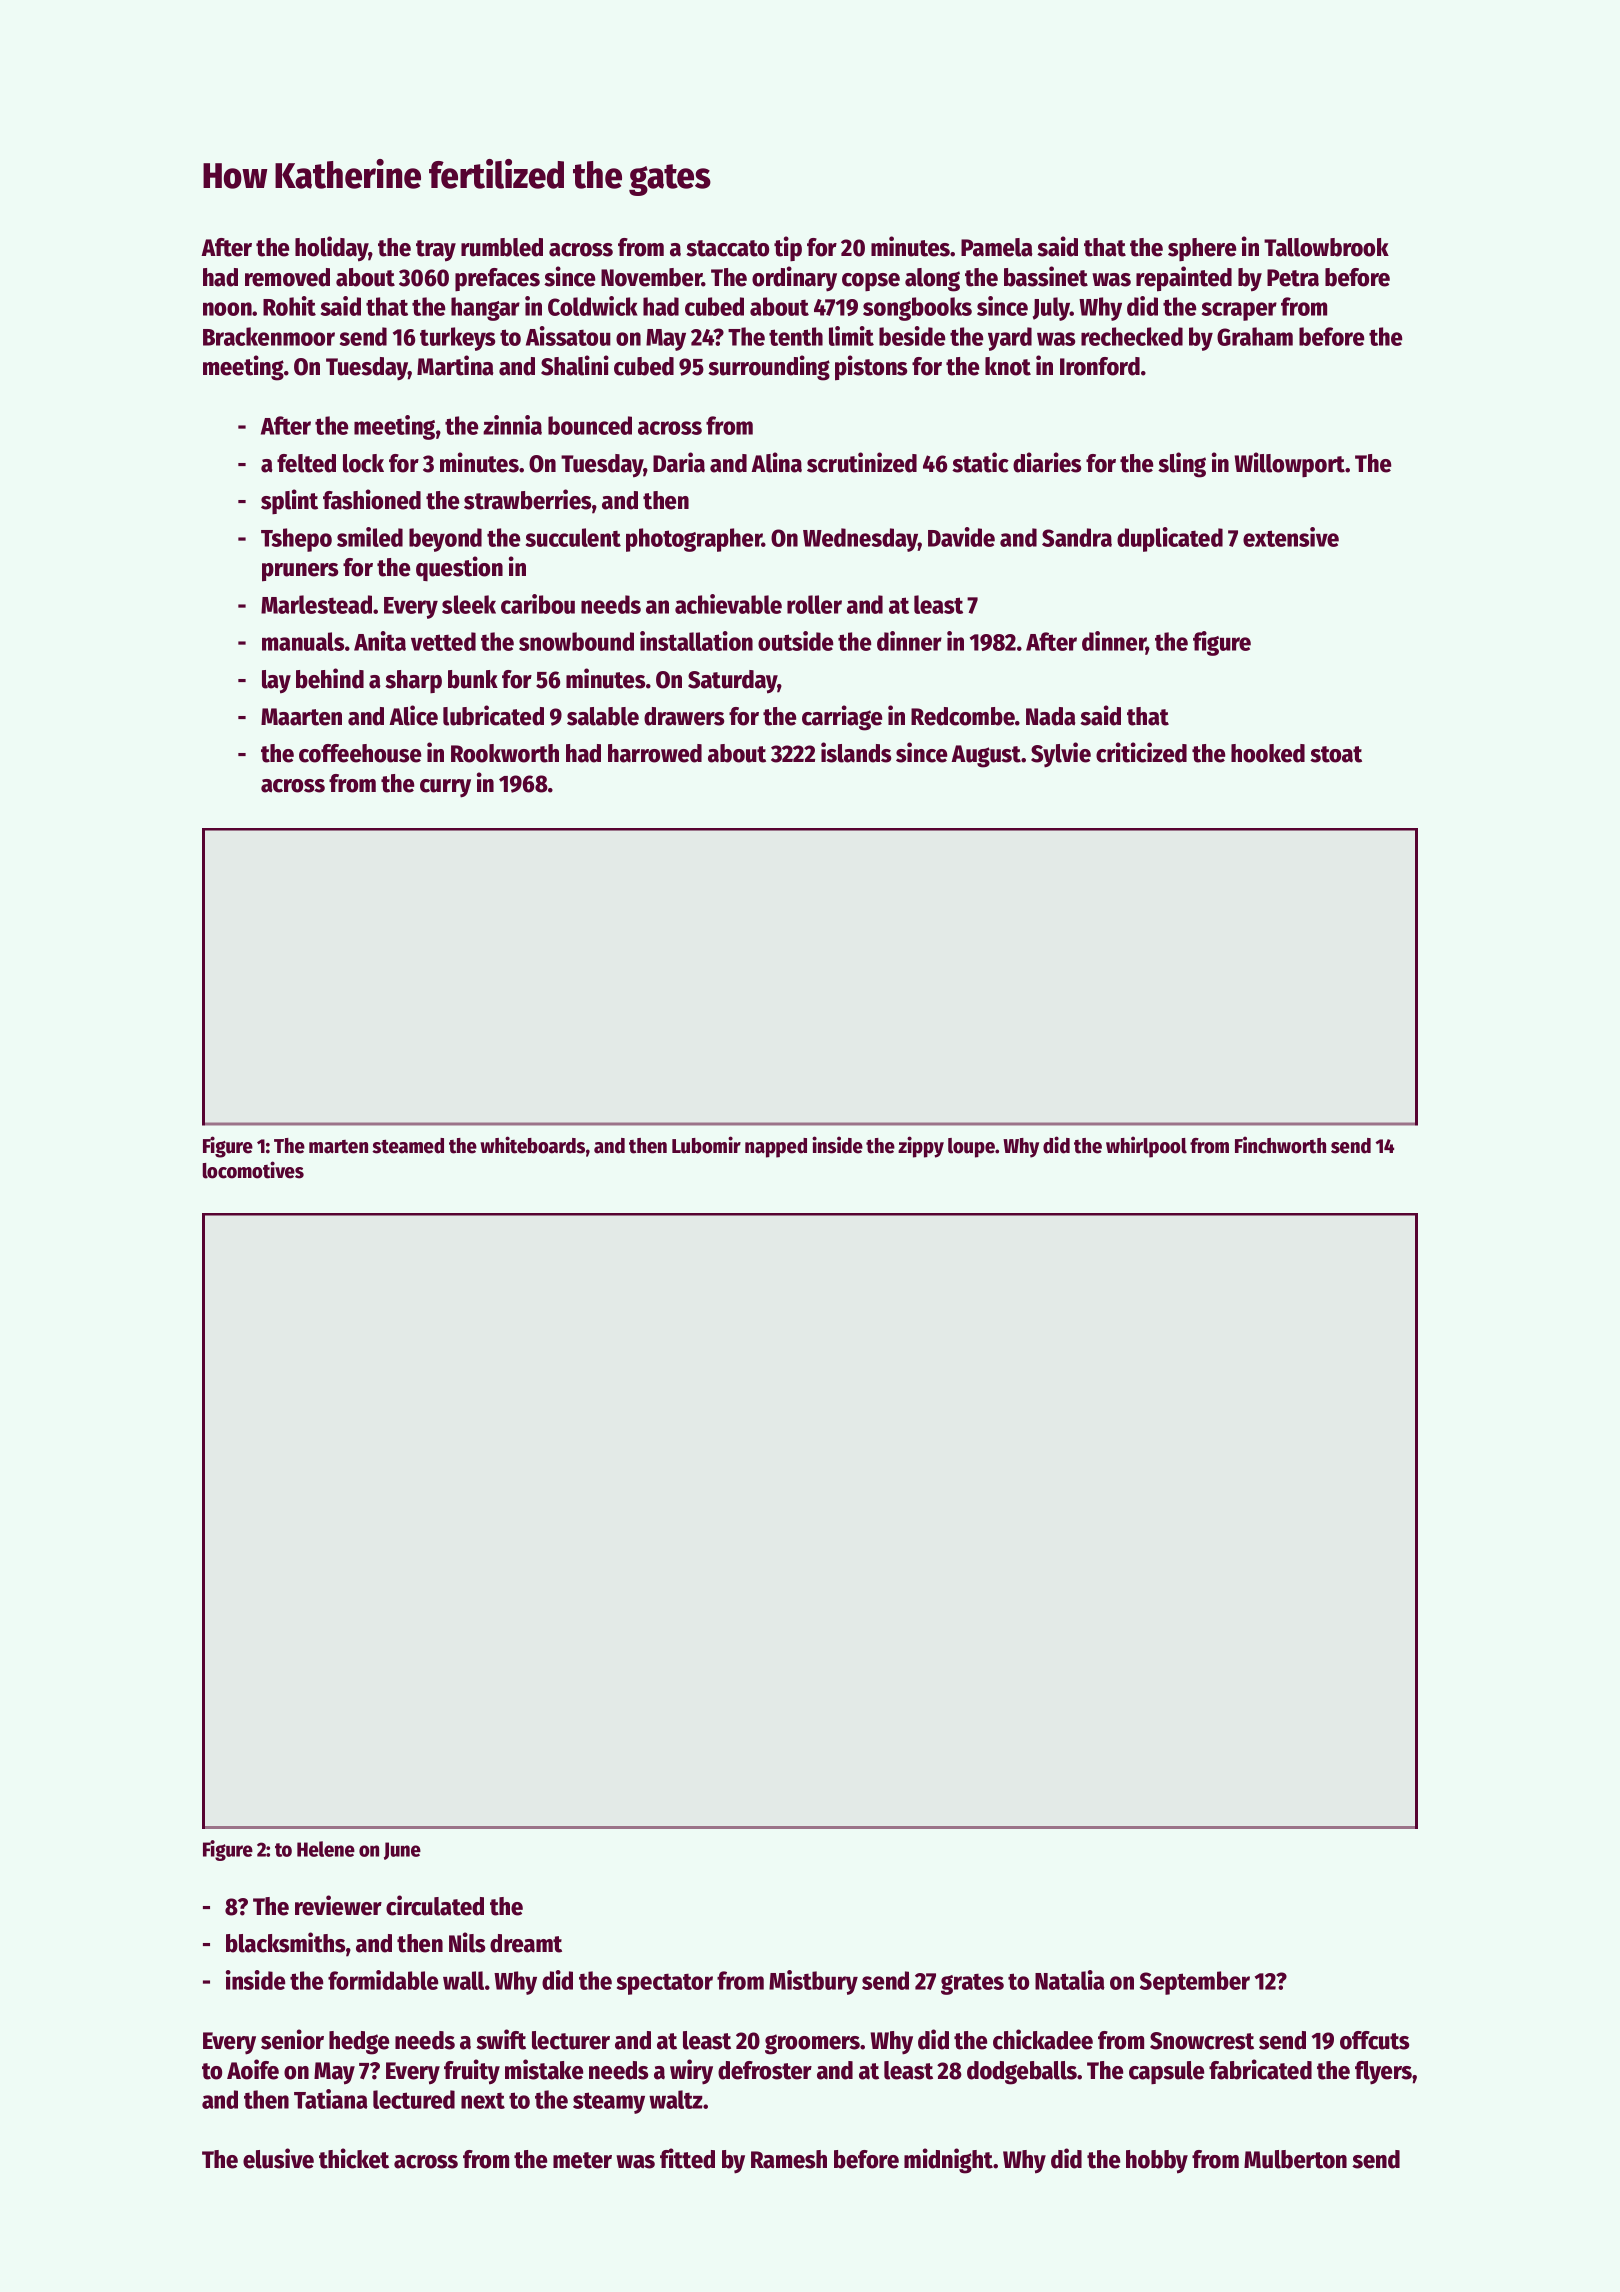  I want to click on napped, so click(776, 1148).
